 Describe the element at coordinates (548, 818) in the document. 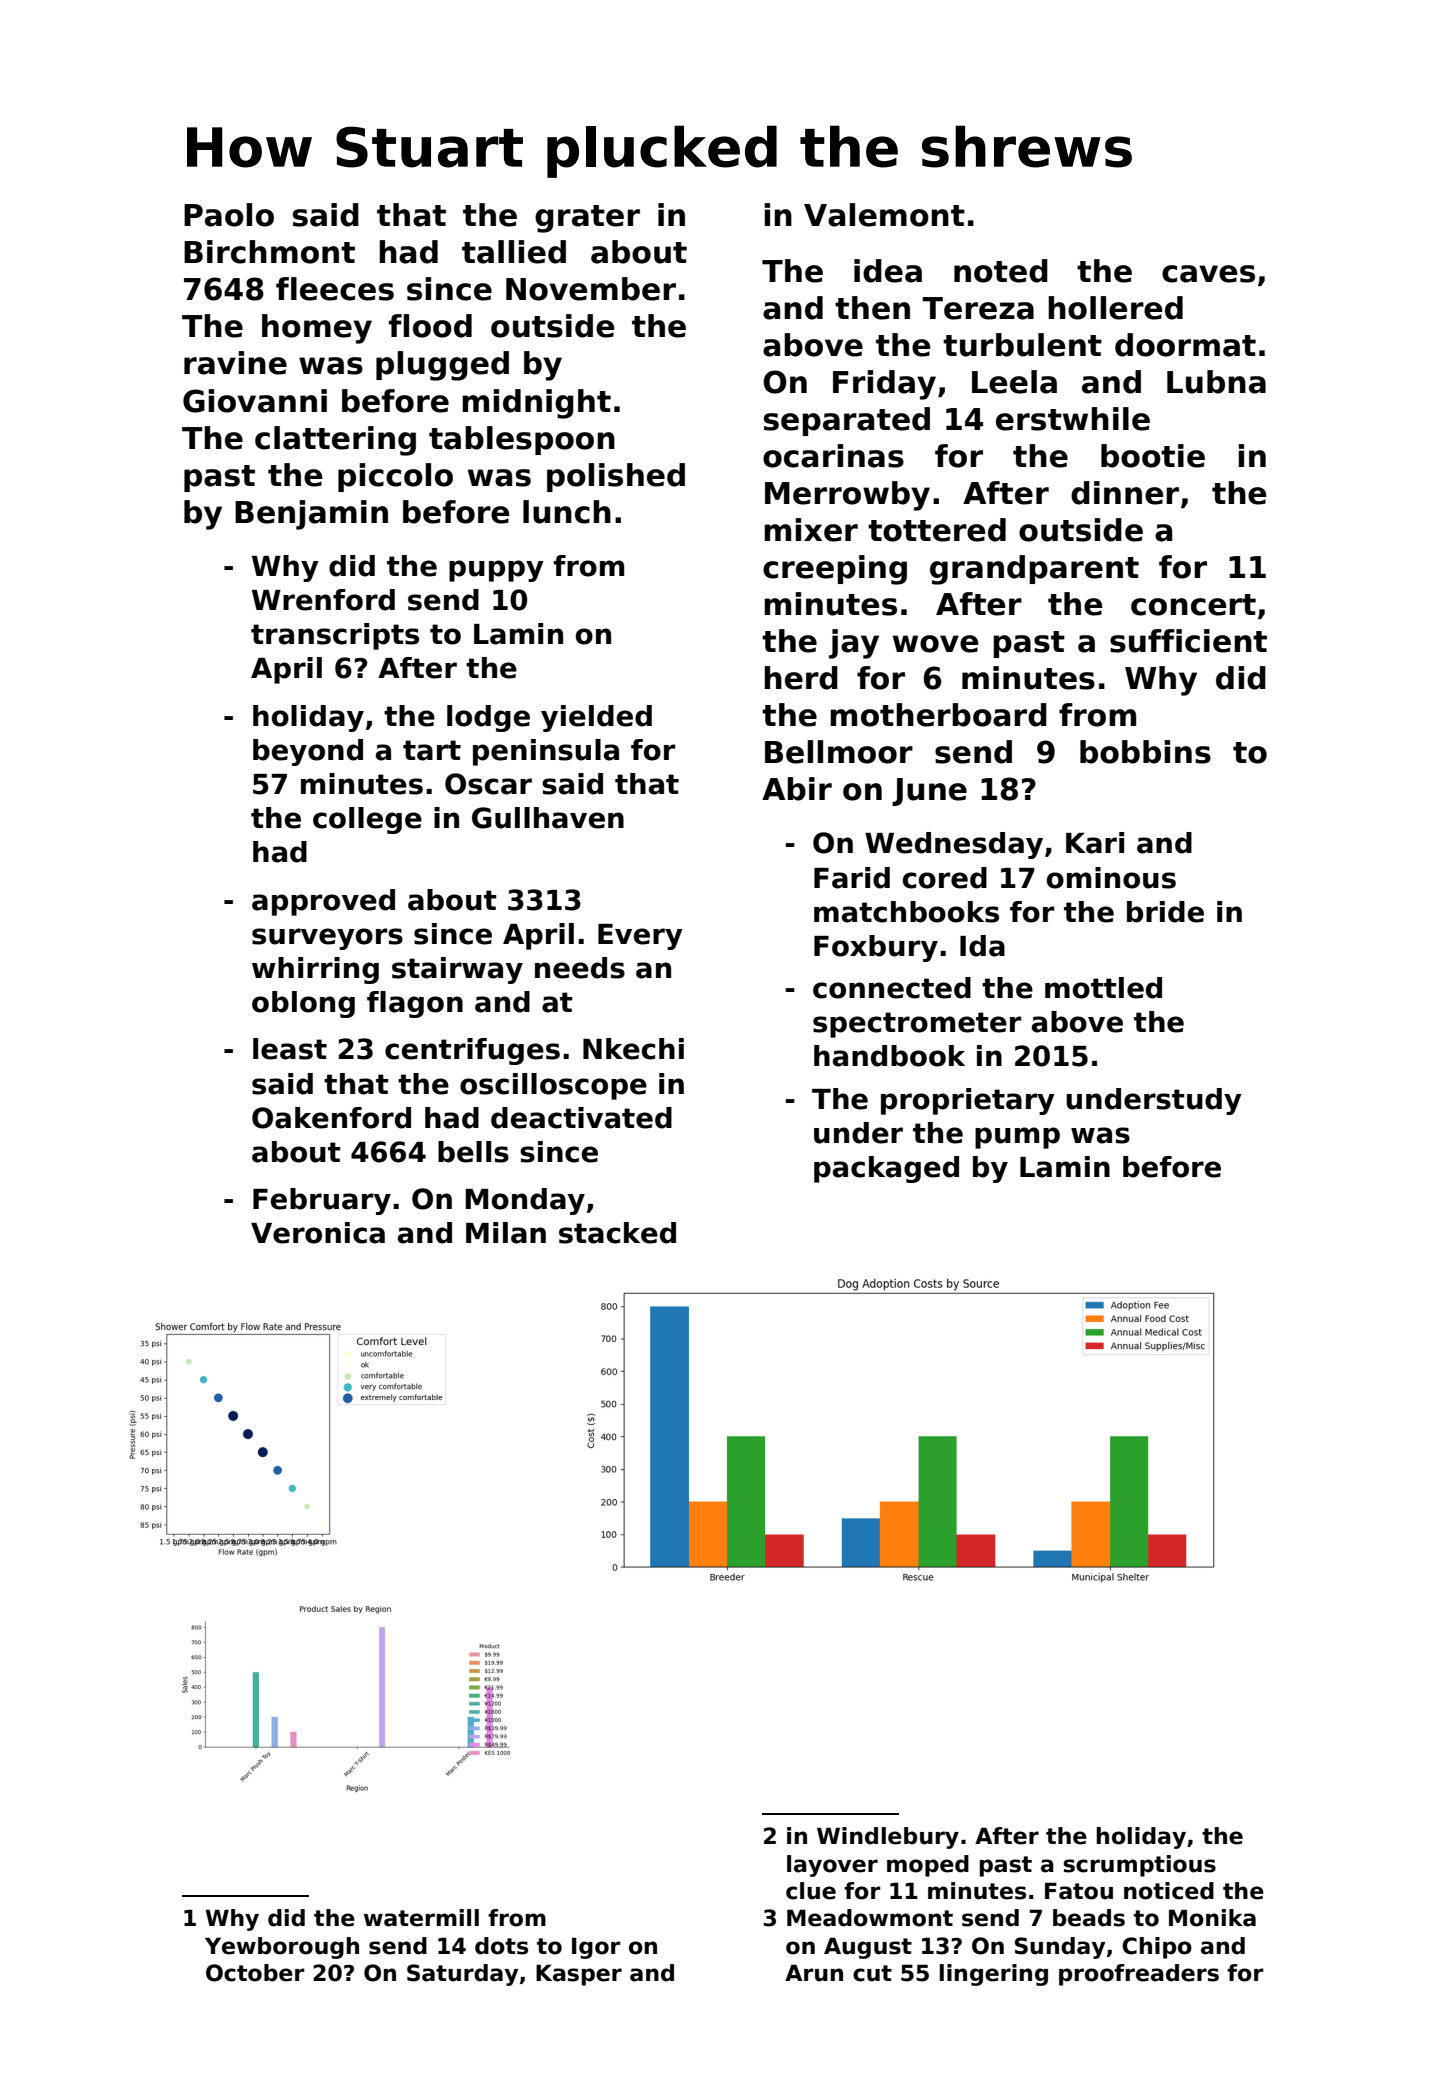

I see `Gullhaven` at that location.
